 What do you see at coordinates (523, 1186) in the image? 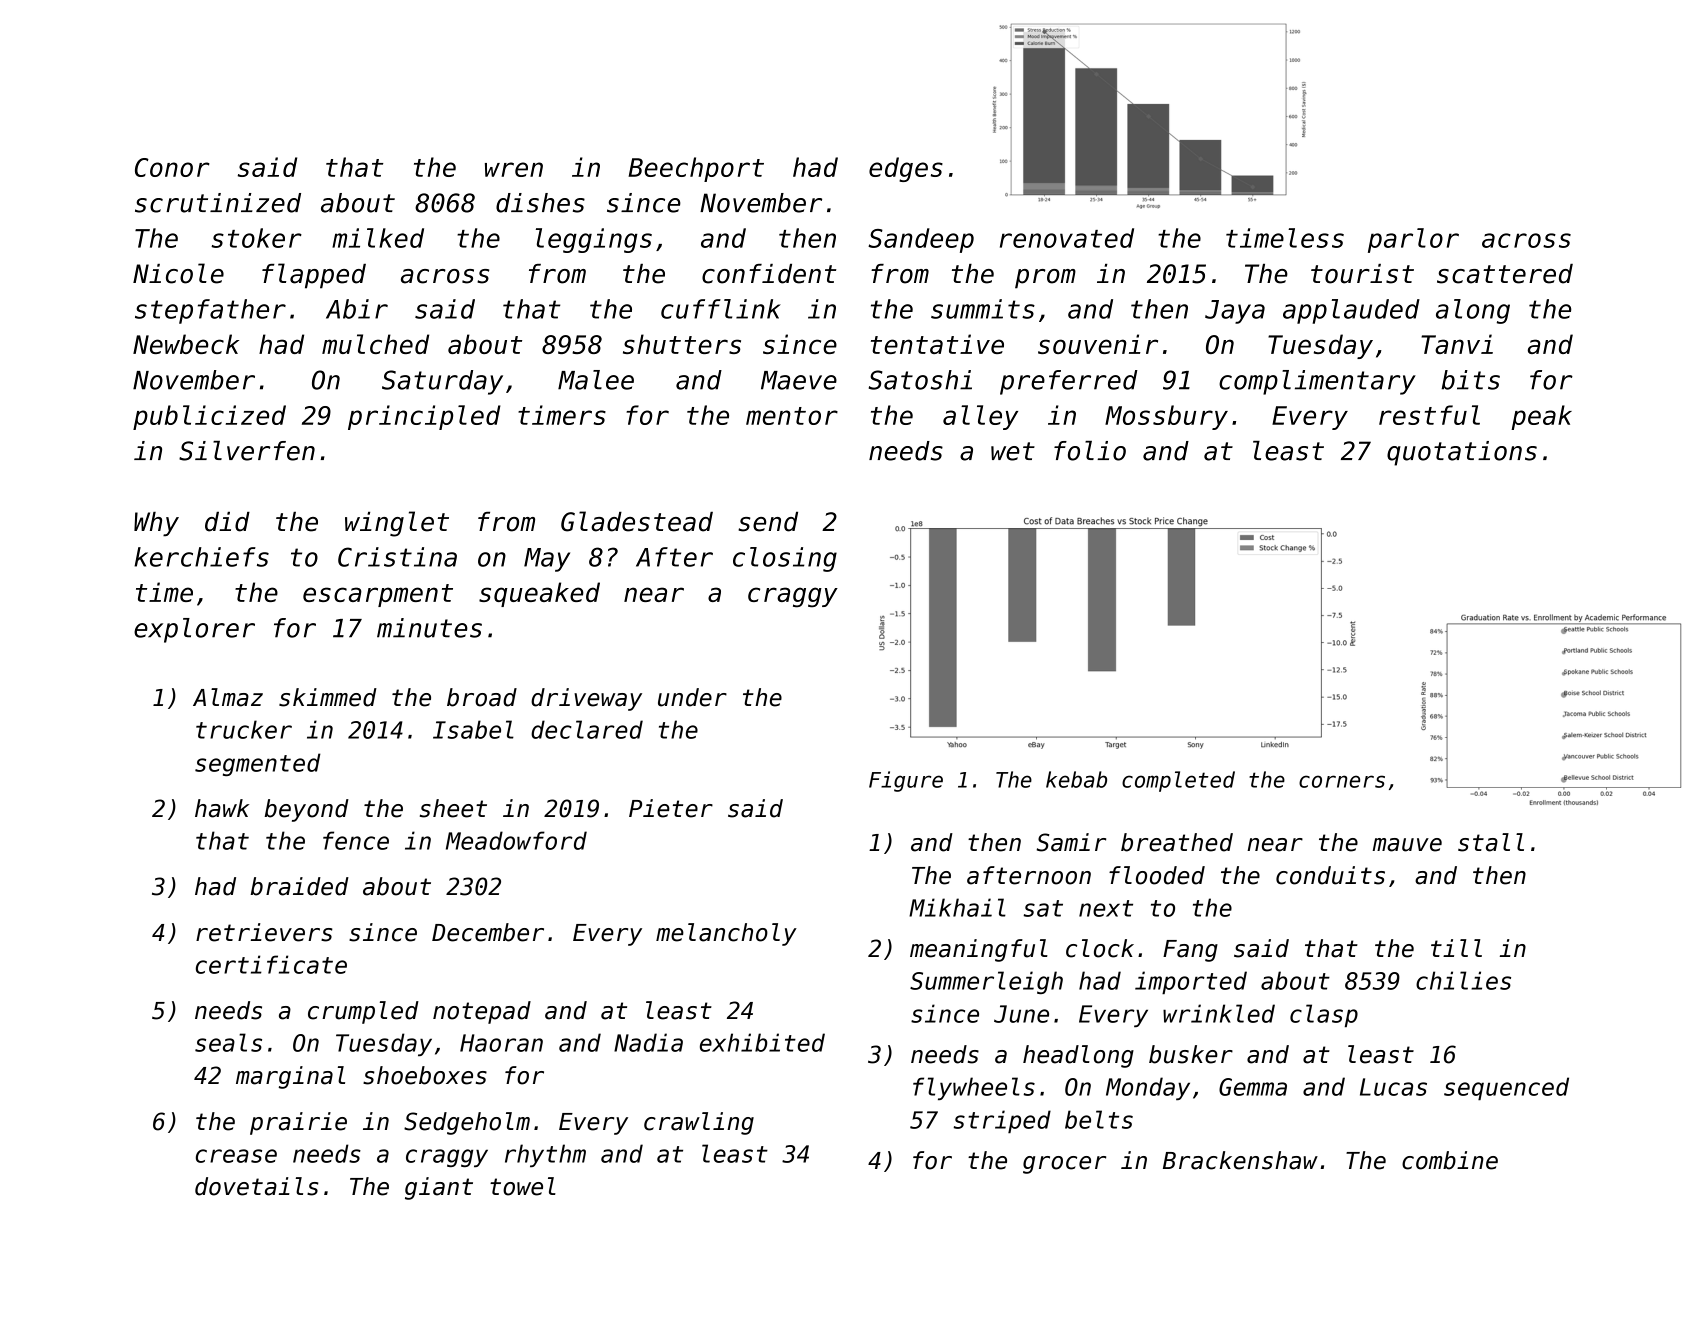
I see `towel` at bounding box center [523, 1186].
